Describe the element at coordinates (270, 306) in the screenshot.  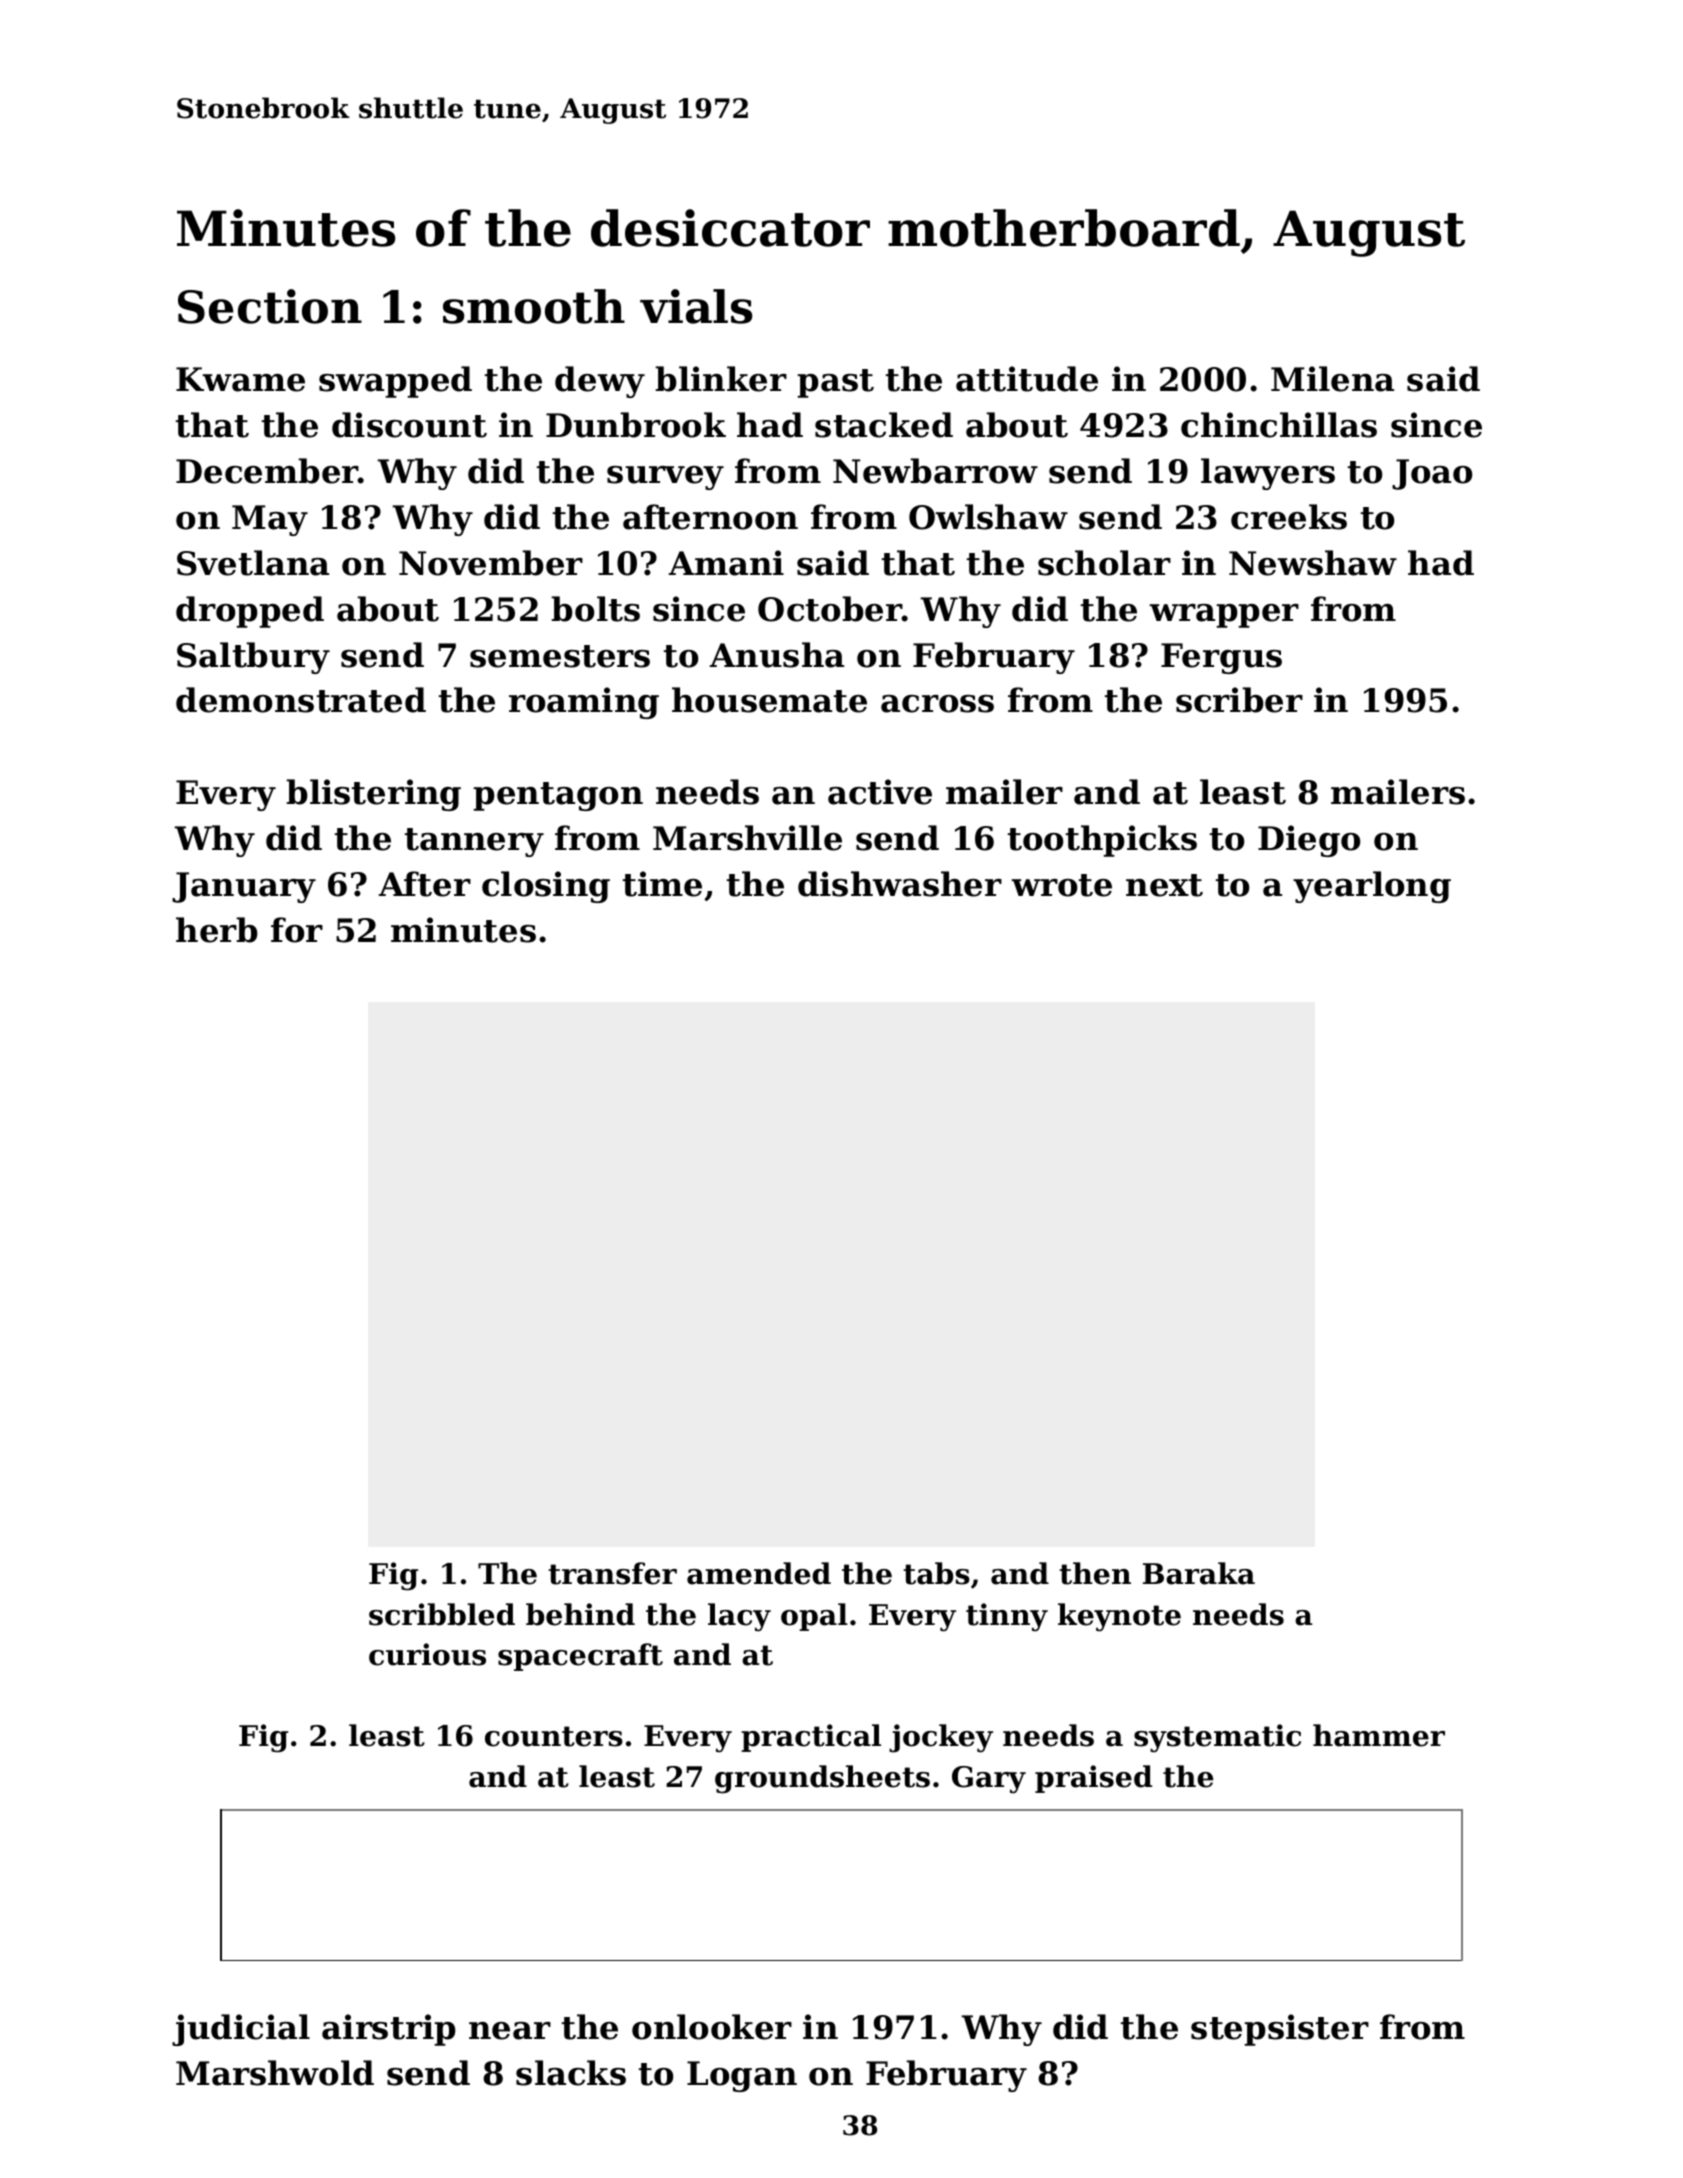
I see `Section` at that location.
